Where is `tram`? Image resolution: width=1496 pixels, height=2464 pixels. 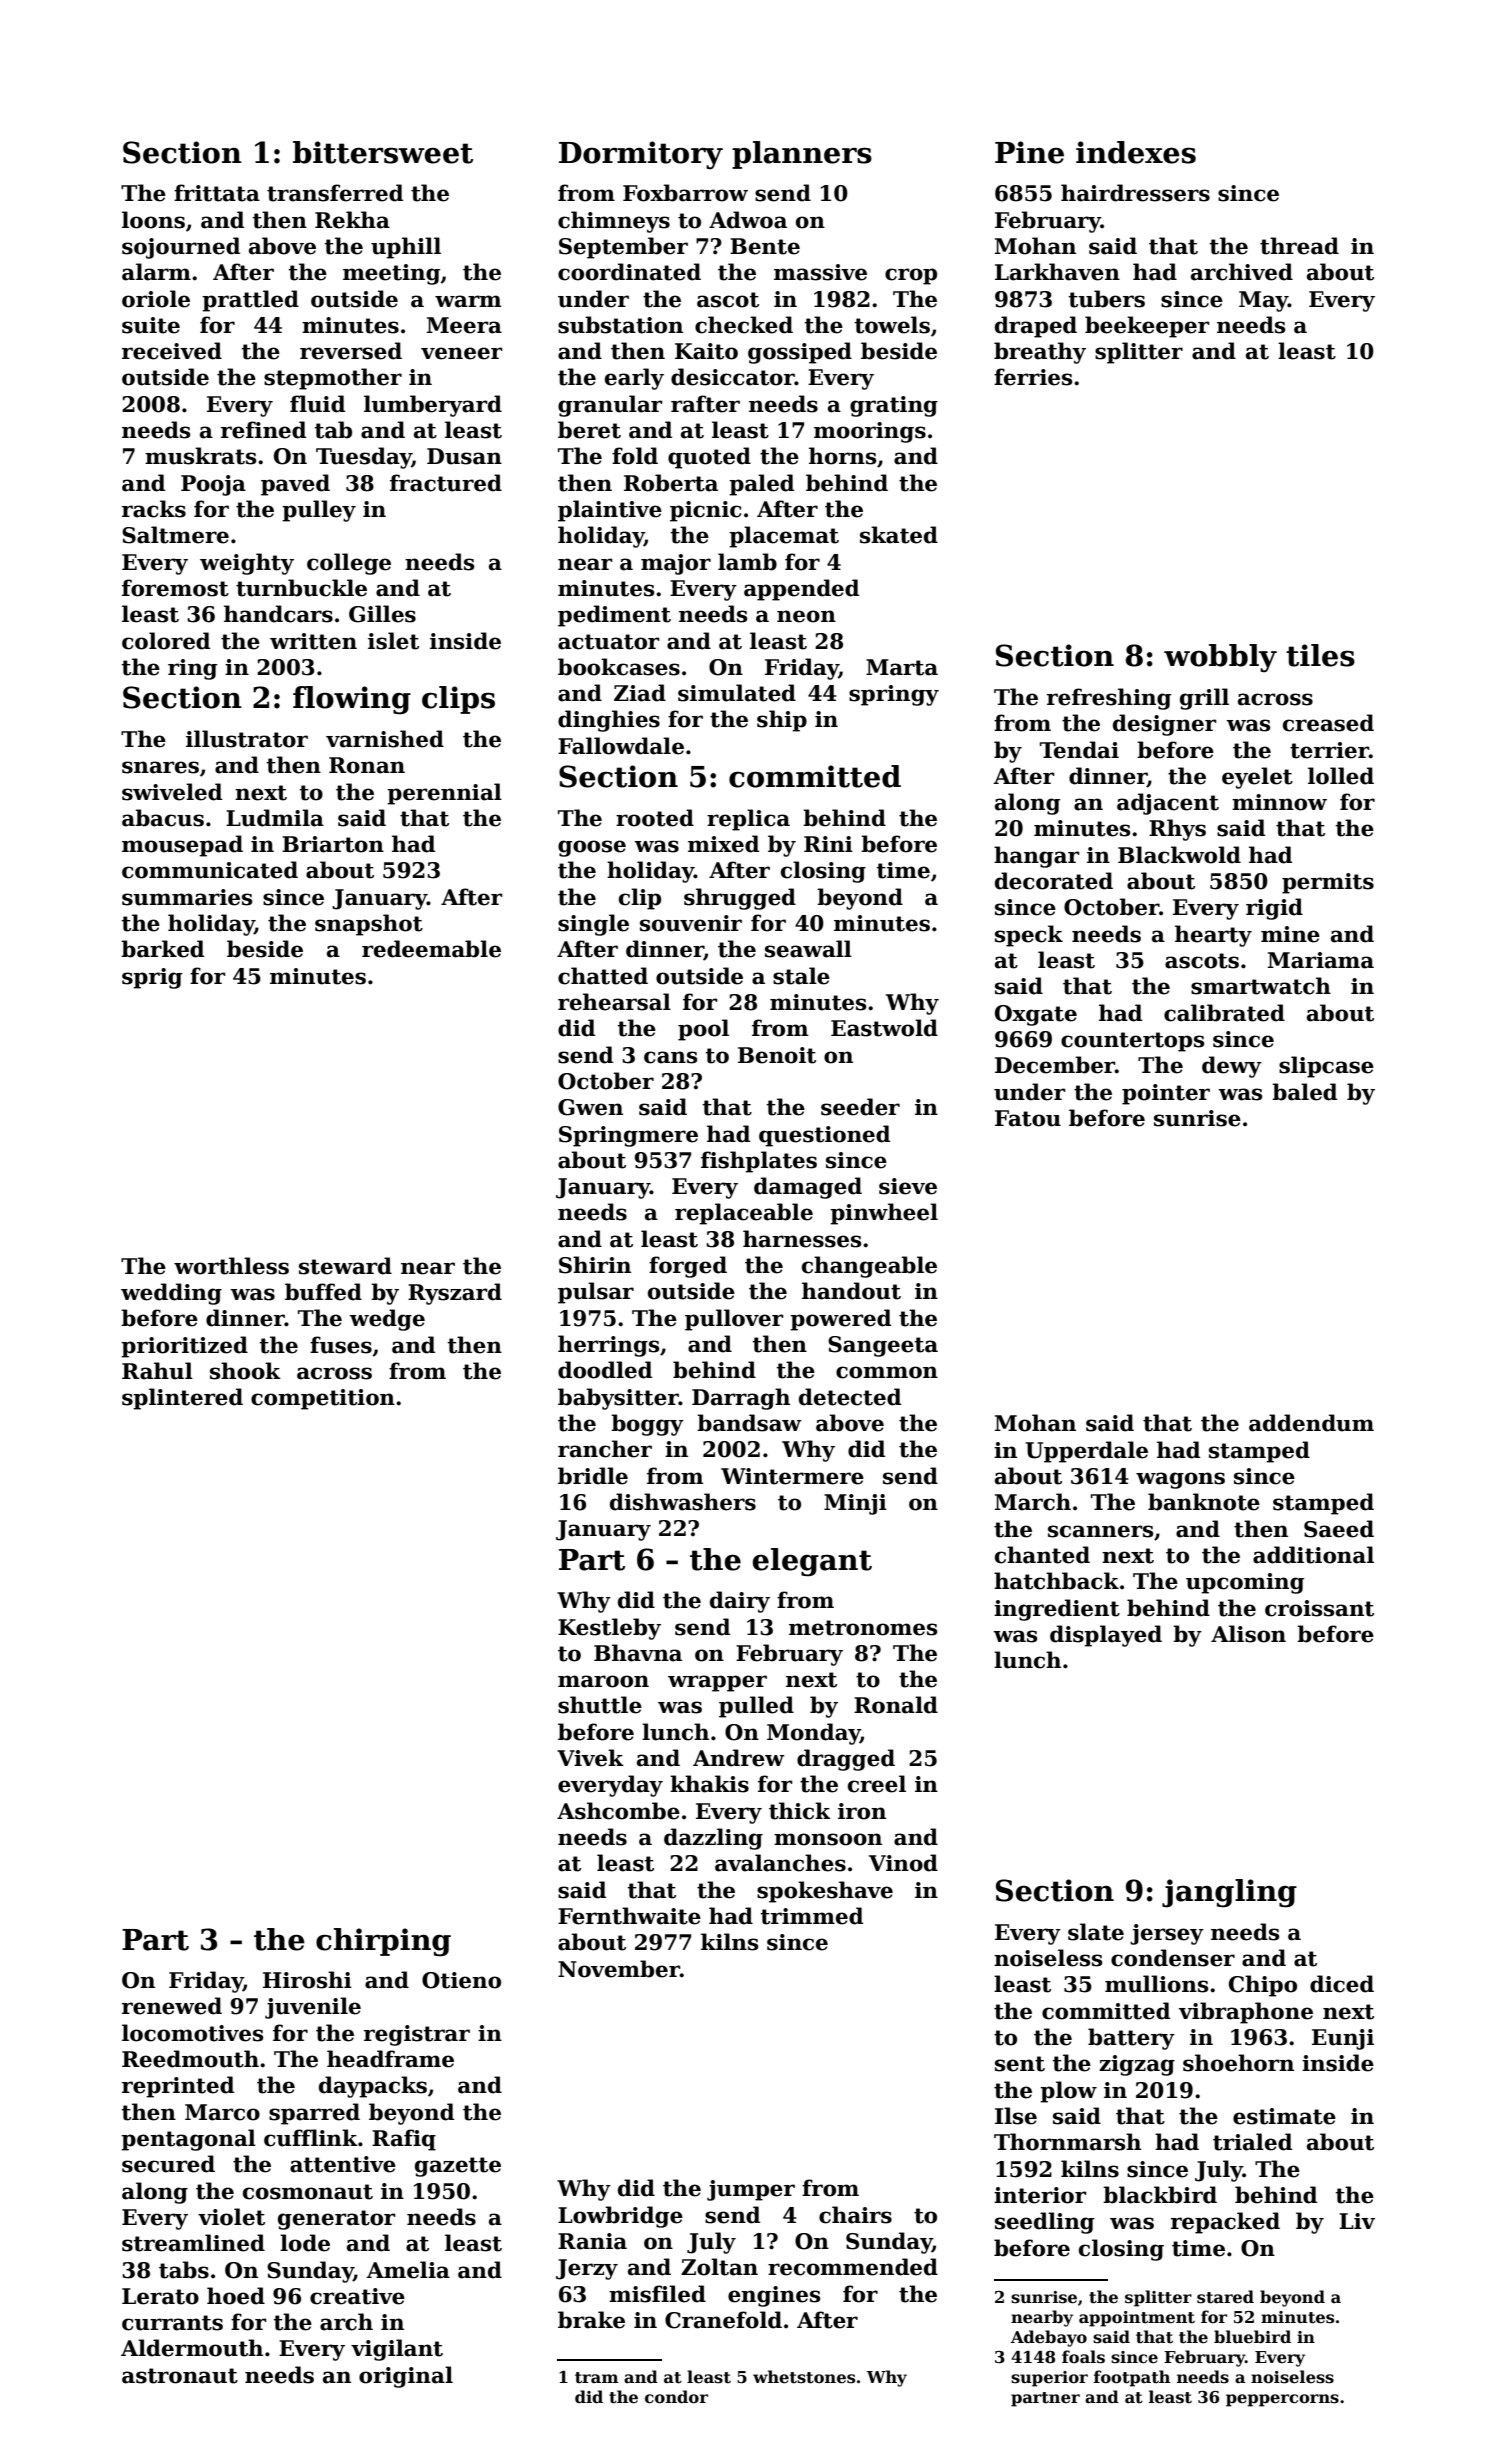 tram is located at coordinates (597, 2378).
